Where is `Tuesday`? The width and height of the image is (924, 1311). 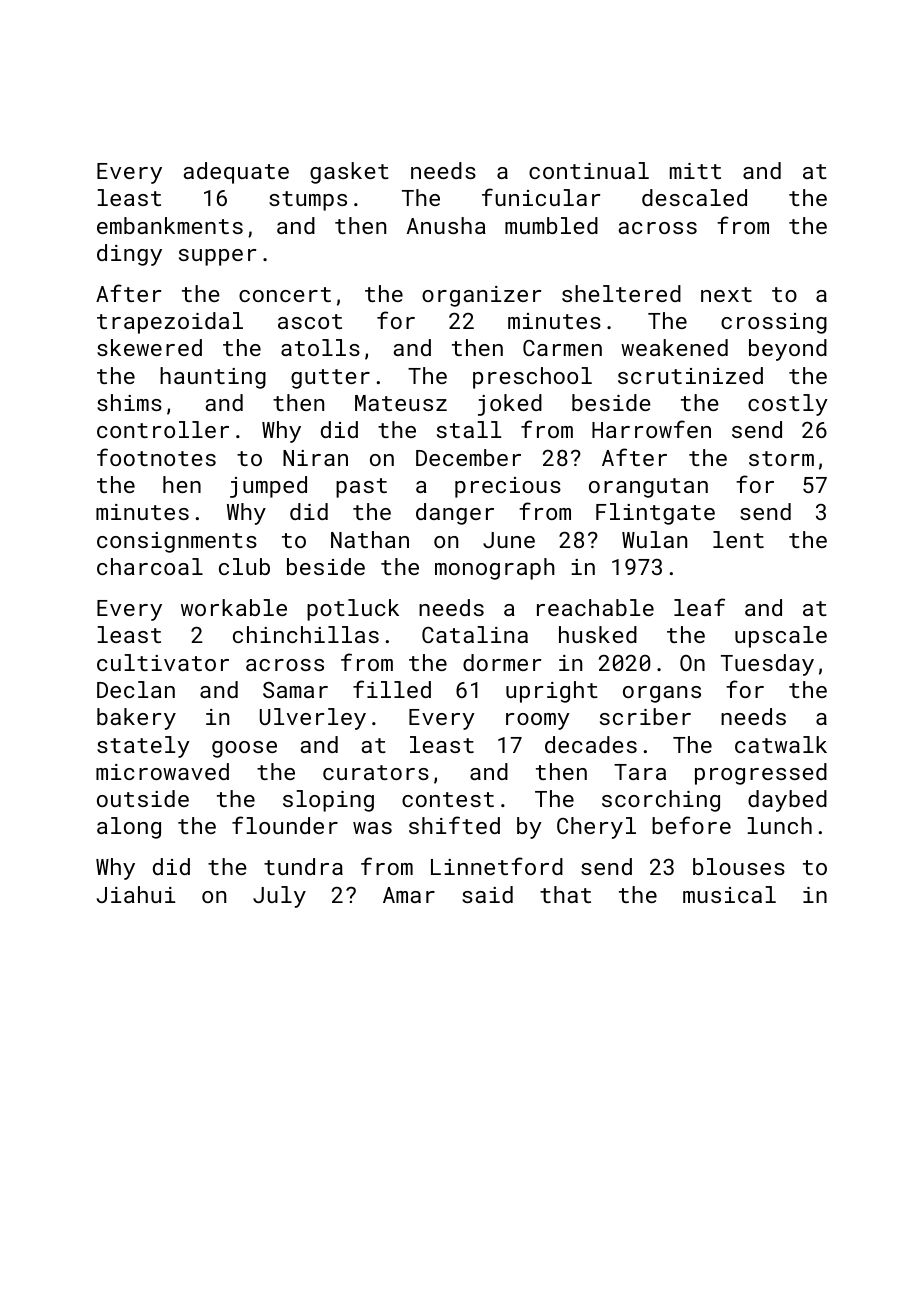
Tuesday is located at coordinates (767, 665).
